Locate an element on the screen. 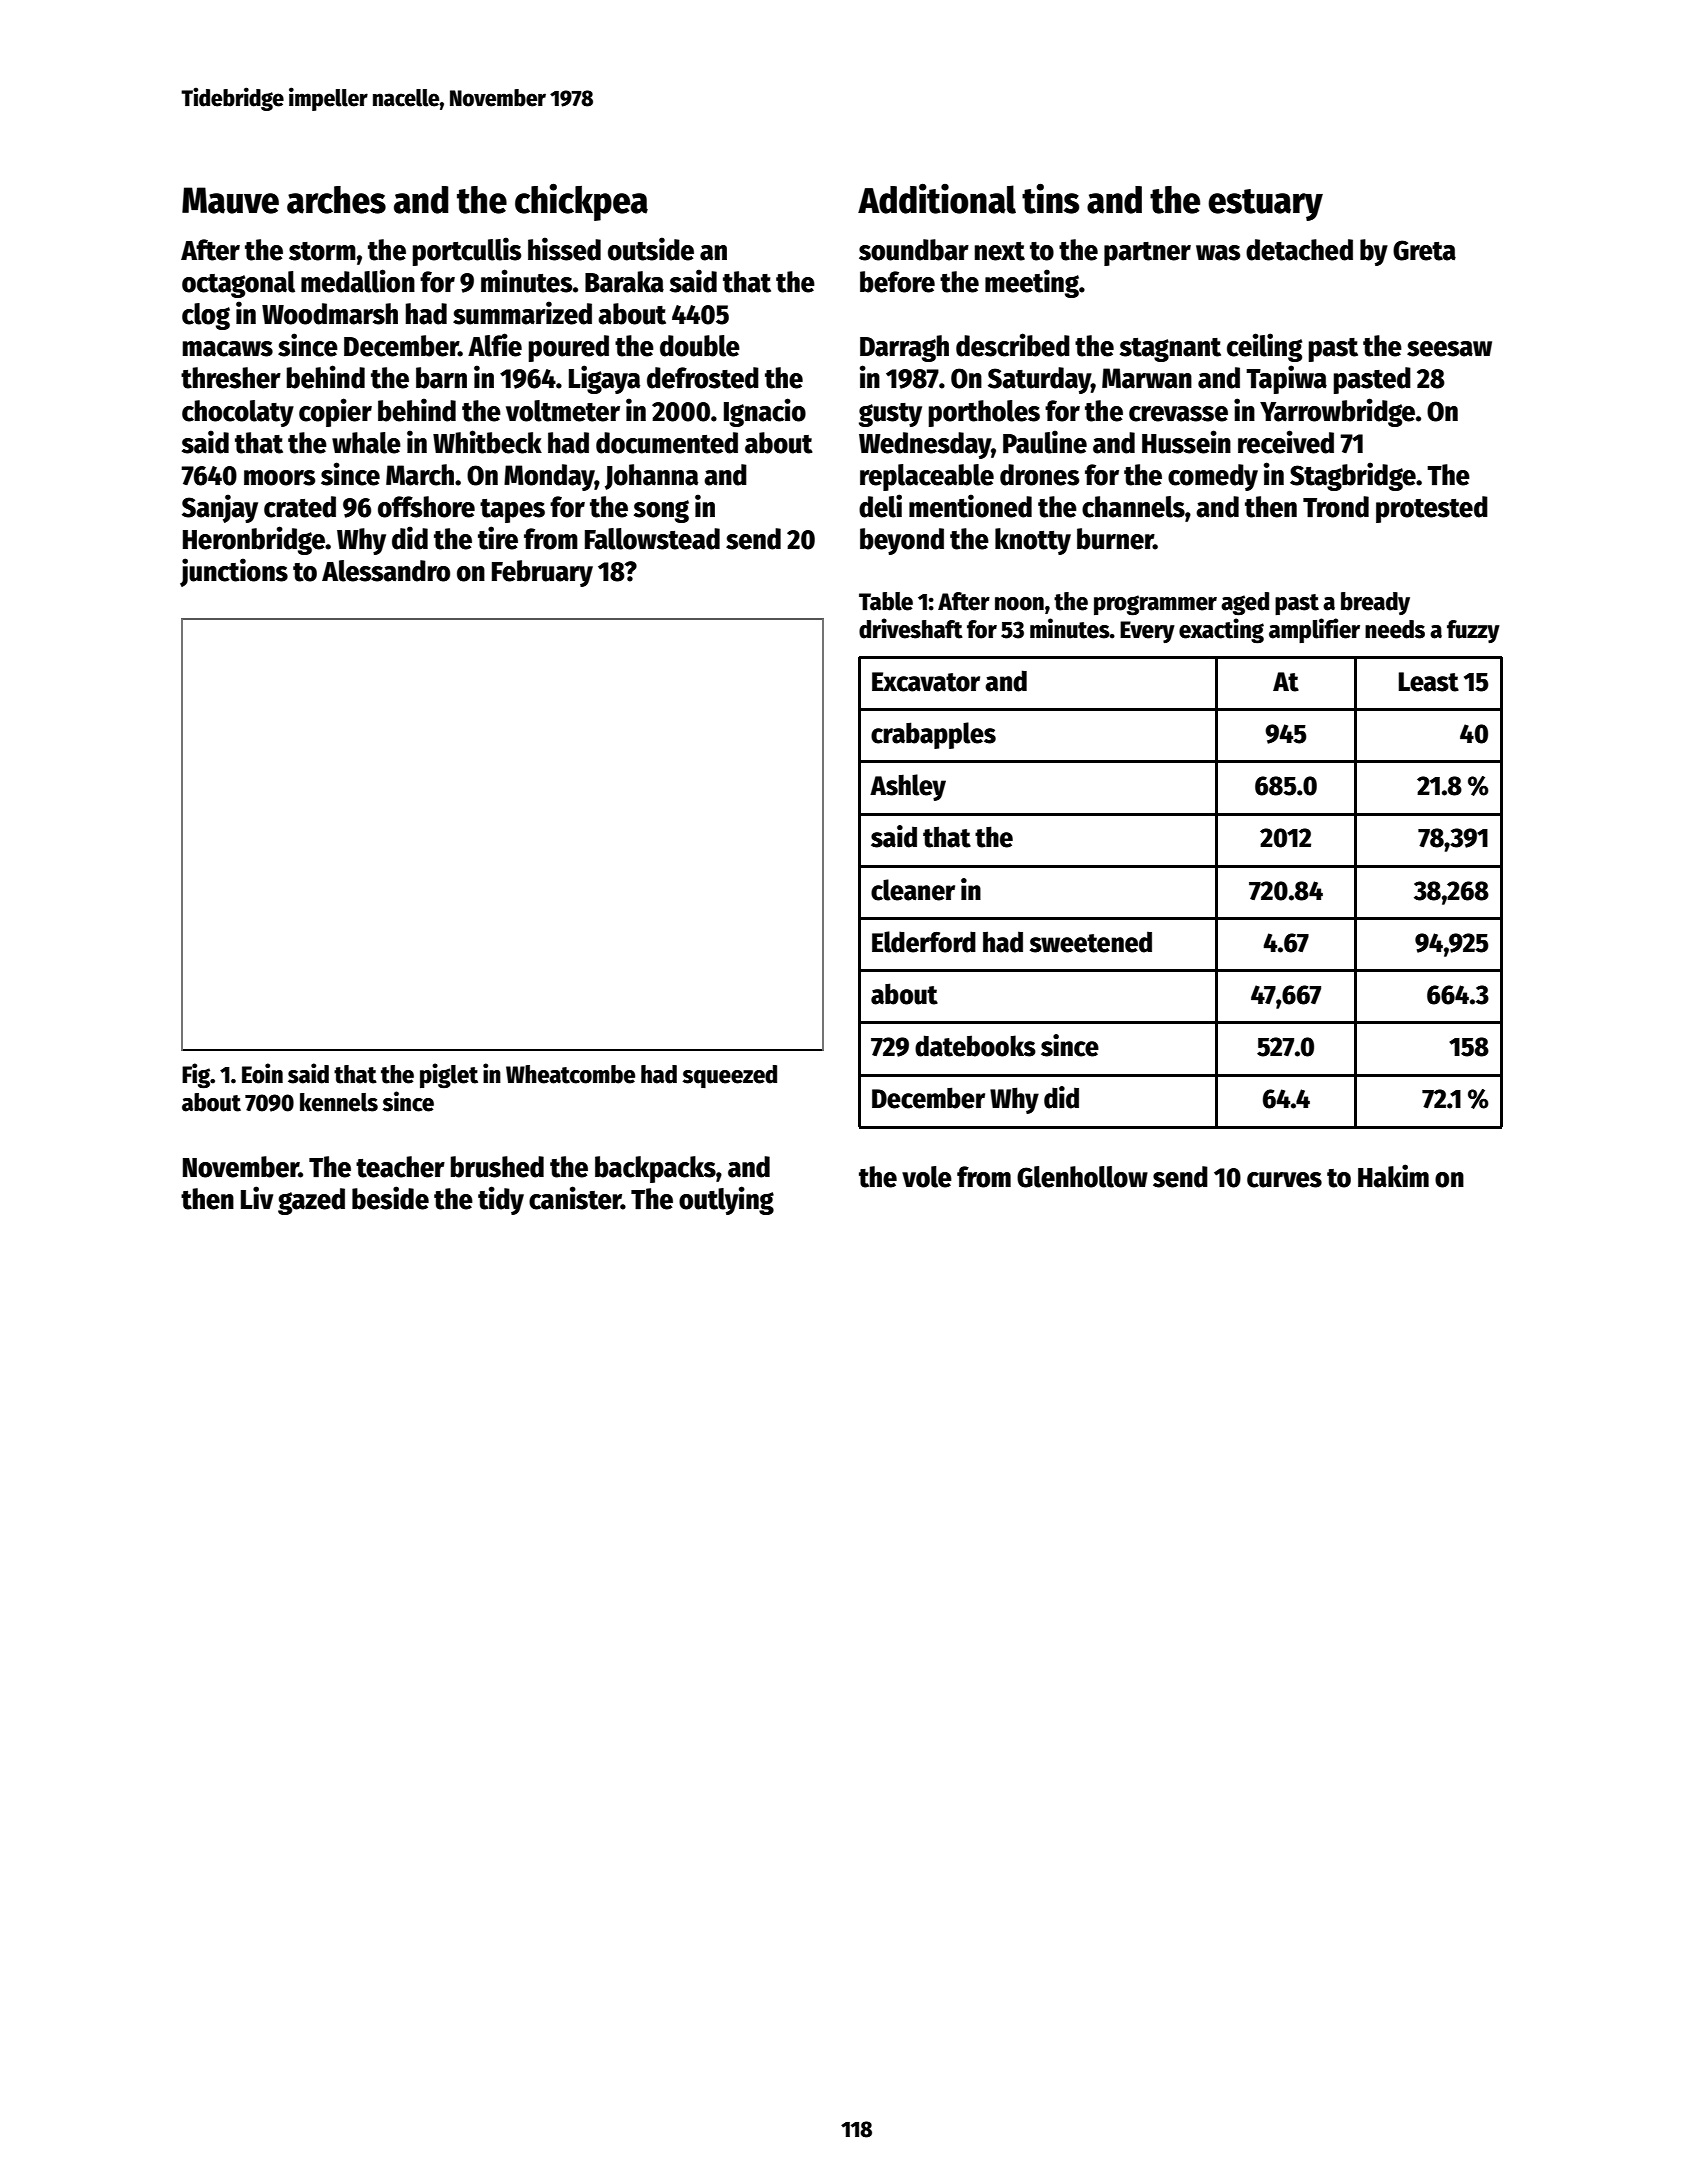 Image resolution: width=1683 pixels, height=2178 pixels. stagnant is located at coordinates (1170, 350).
